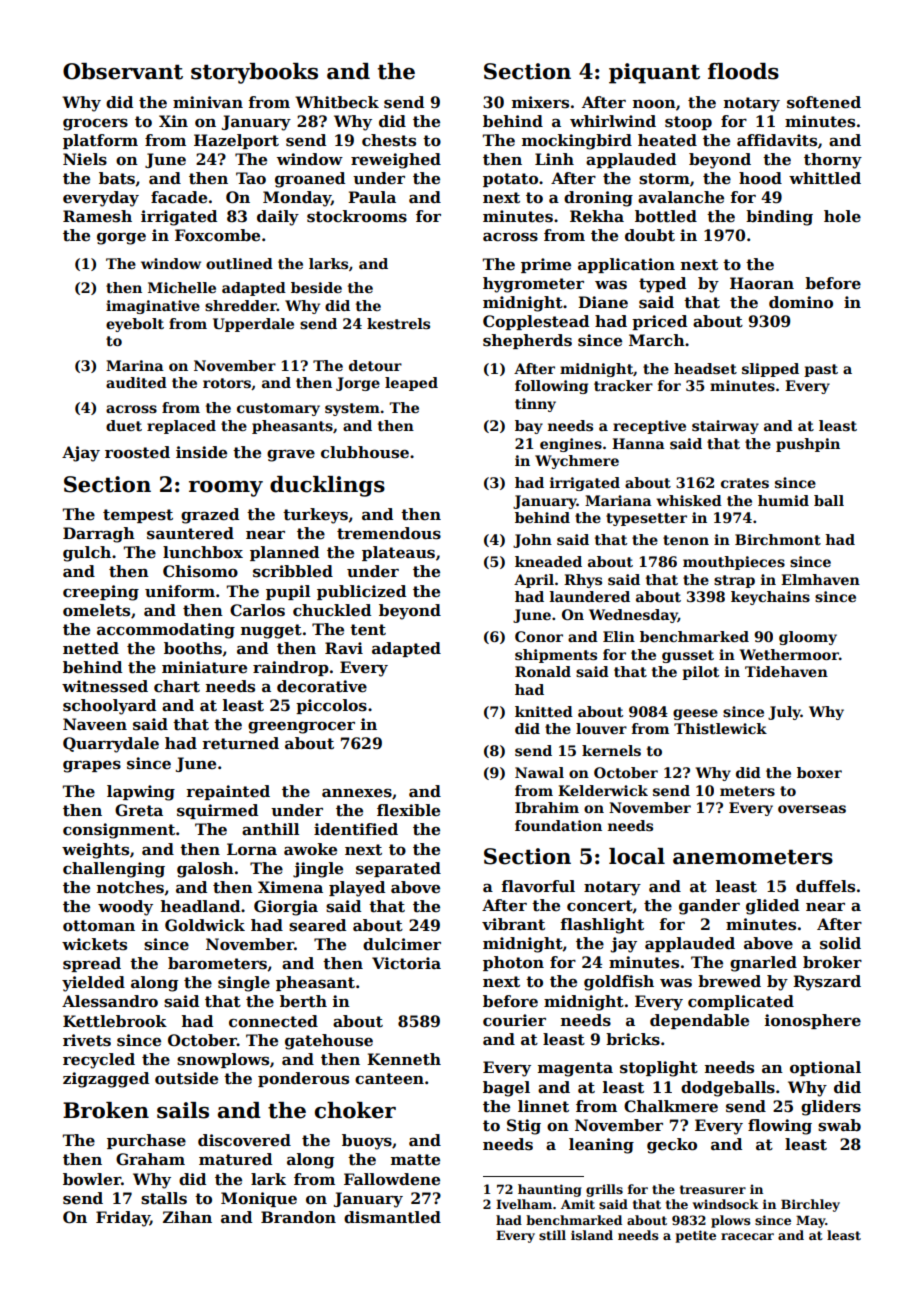 This screenshot has height=1308, width=924. Describe the element at coordinates (637, 856) in the screenshot. I see `local` at that location.
